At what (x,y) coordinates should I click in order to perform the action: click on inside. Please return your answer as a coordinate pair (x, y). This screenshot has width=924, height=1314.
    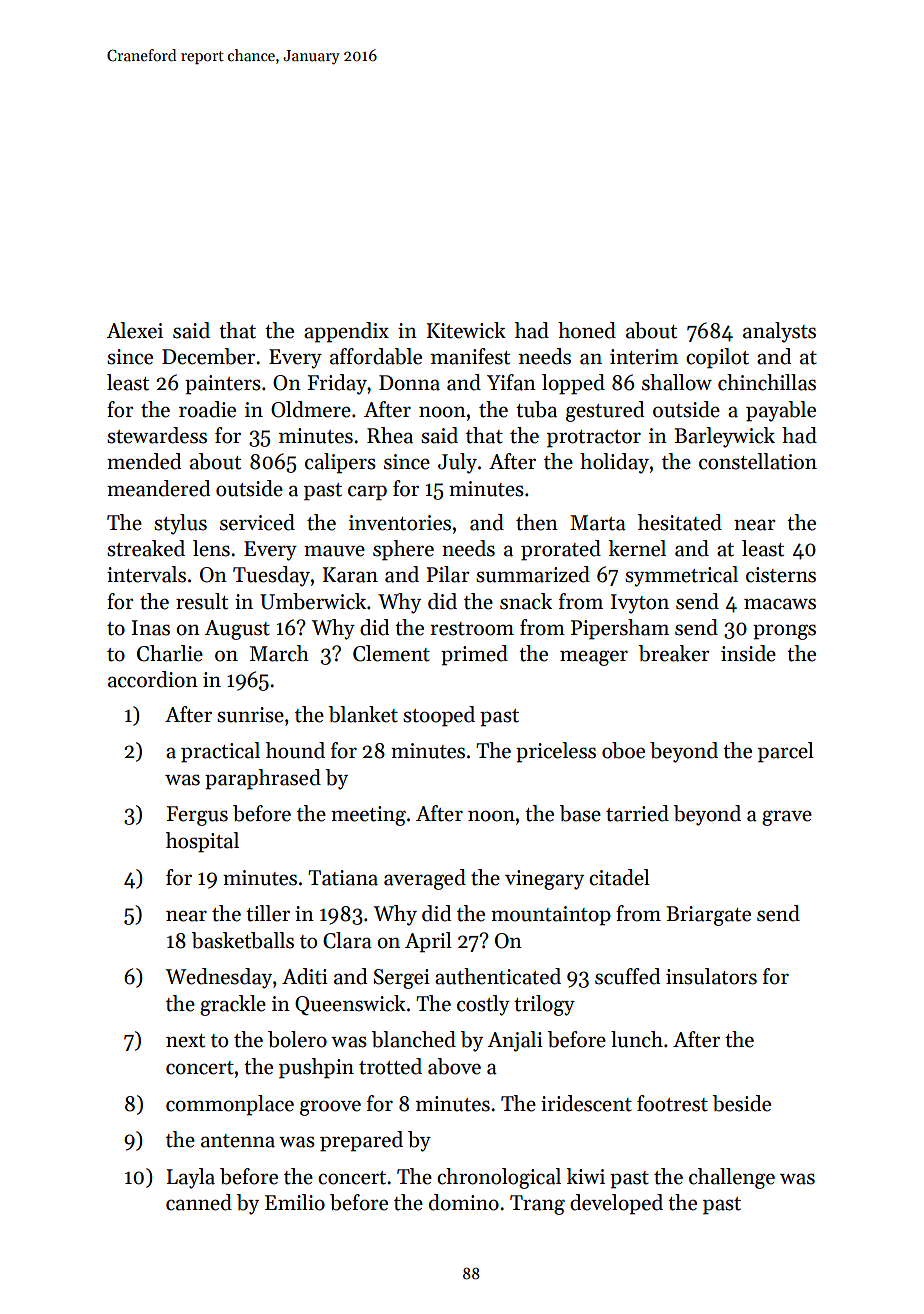
    Looking at the image, I should click on (748, 653).
